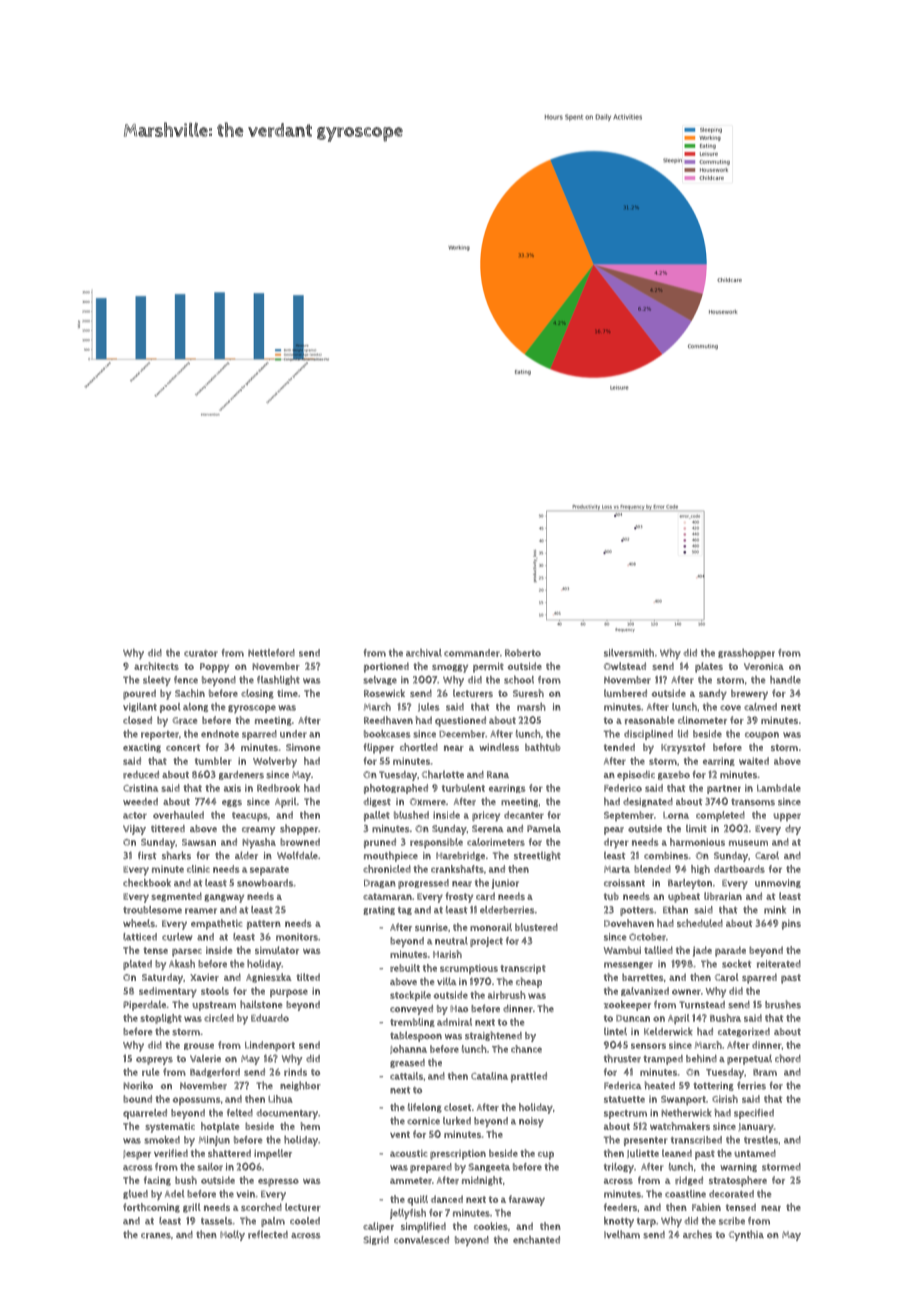 Image resolution: width=924 pixels, height=1308 pixels. Describe the element at coordinates (629, 653) in the screenshot. I see `silversmith` at that location.
